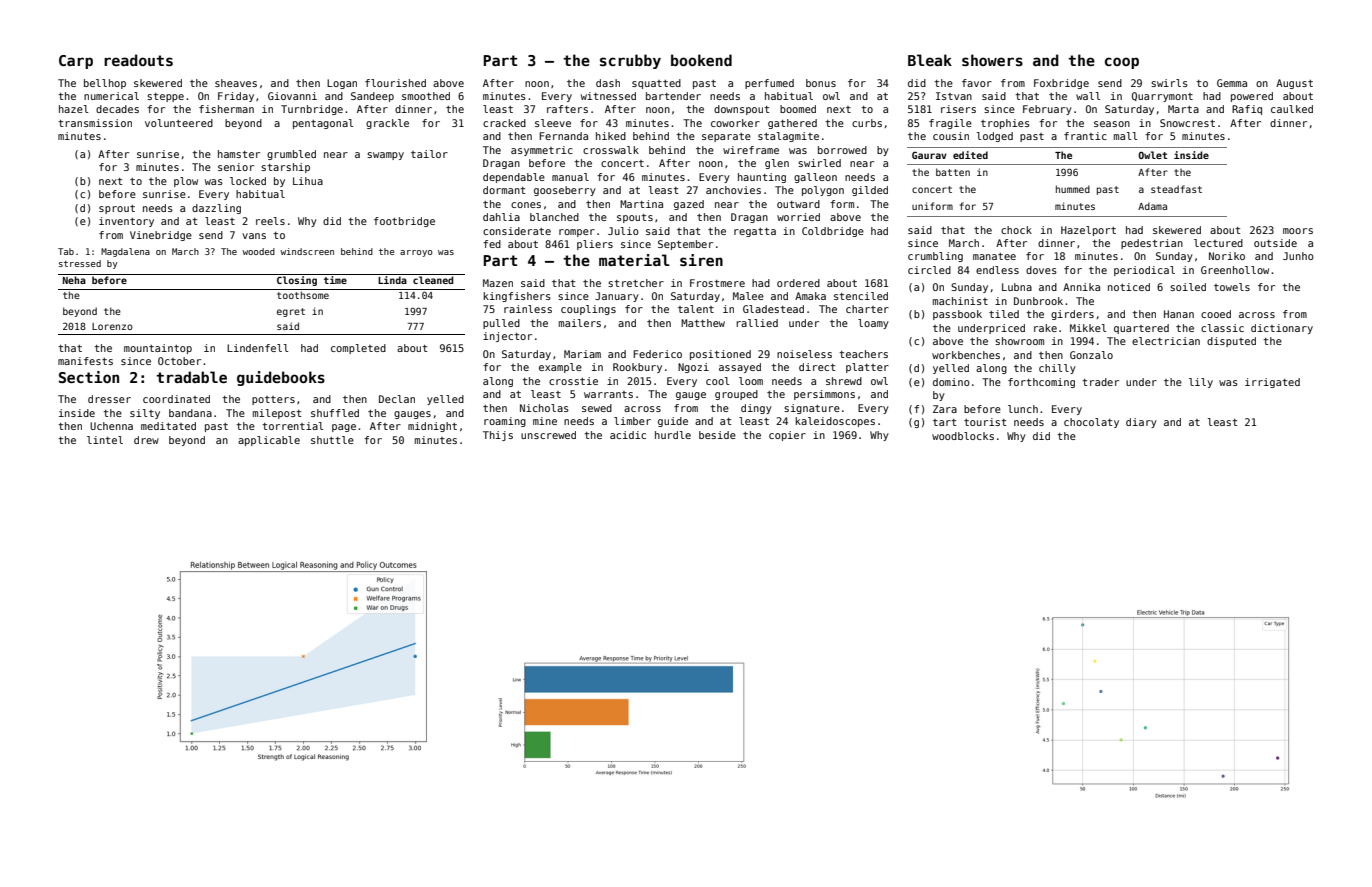 This document has width=1372, height=887. What do you see at coordinates (804, 354) in the document?
I see `noiseless` at bounding box center [804, 354].
